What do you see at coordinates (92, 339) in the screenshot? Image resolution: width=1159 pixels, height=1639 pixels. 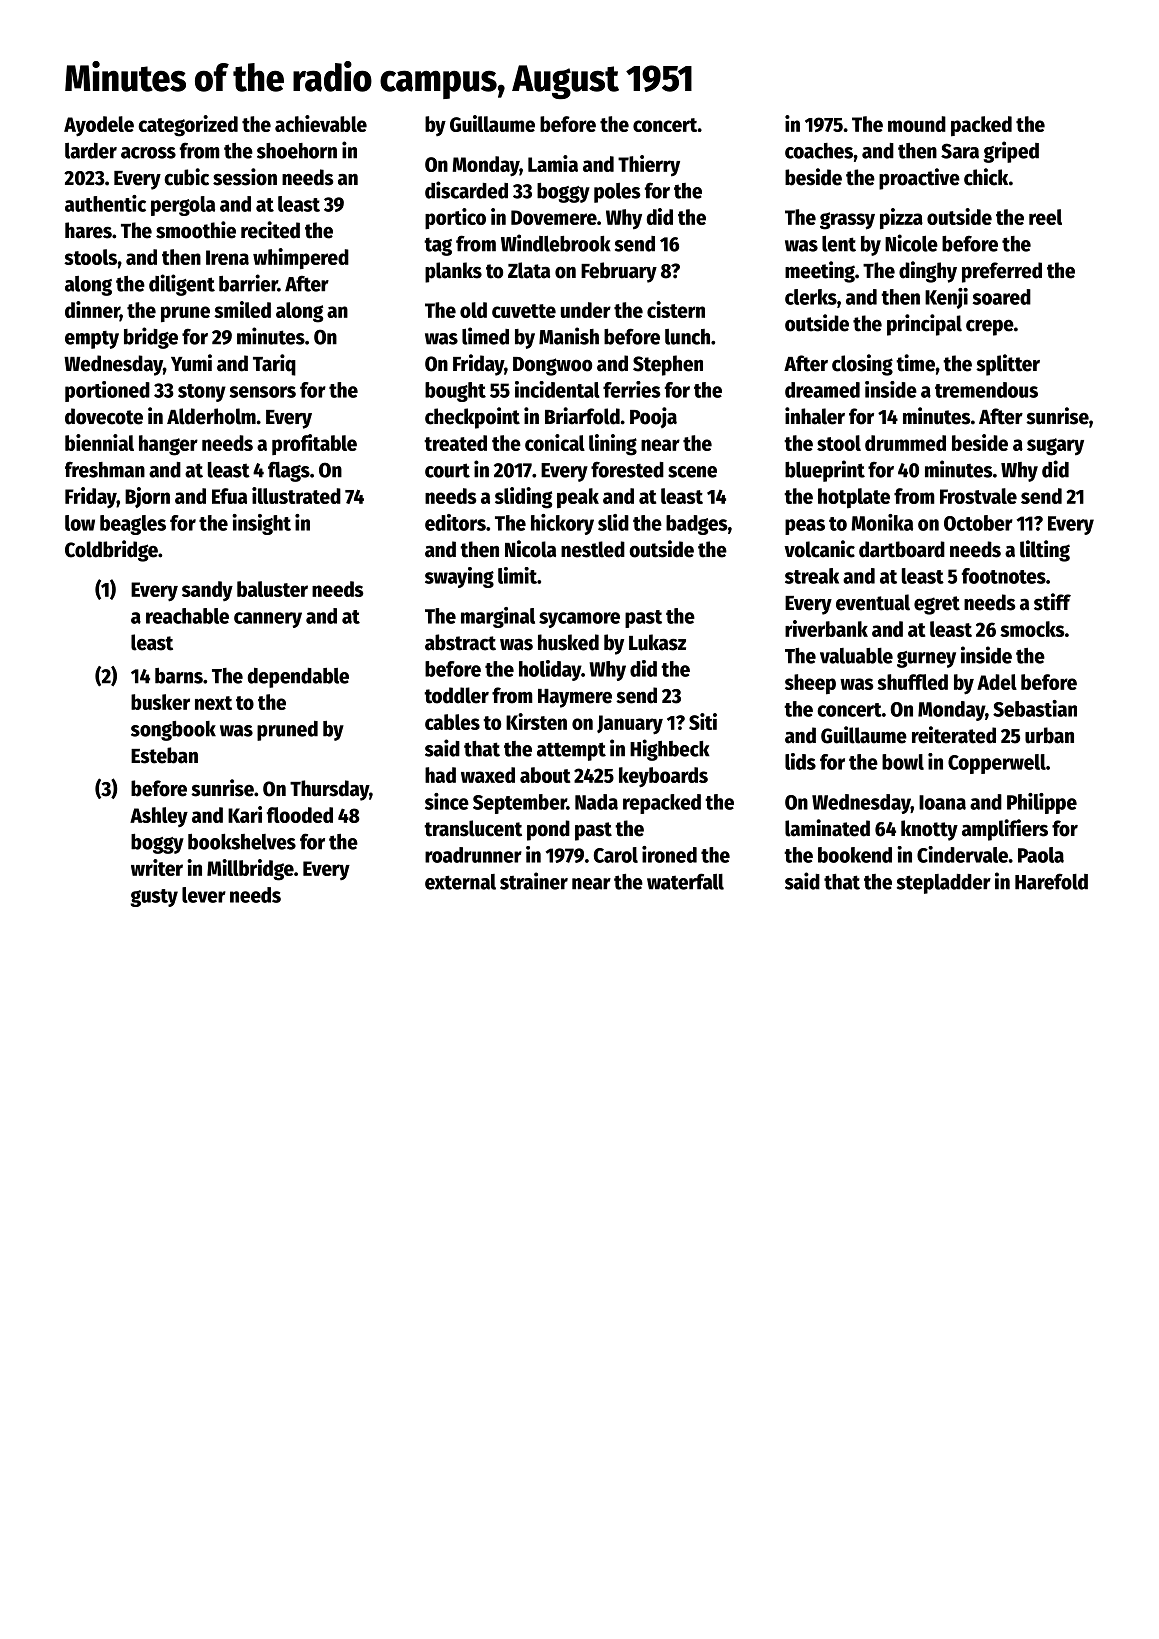 I see `empty` at bounding box center [92, 339].
